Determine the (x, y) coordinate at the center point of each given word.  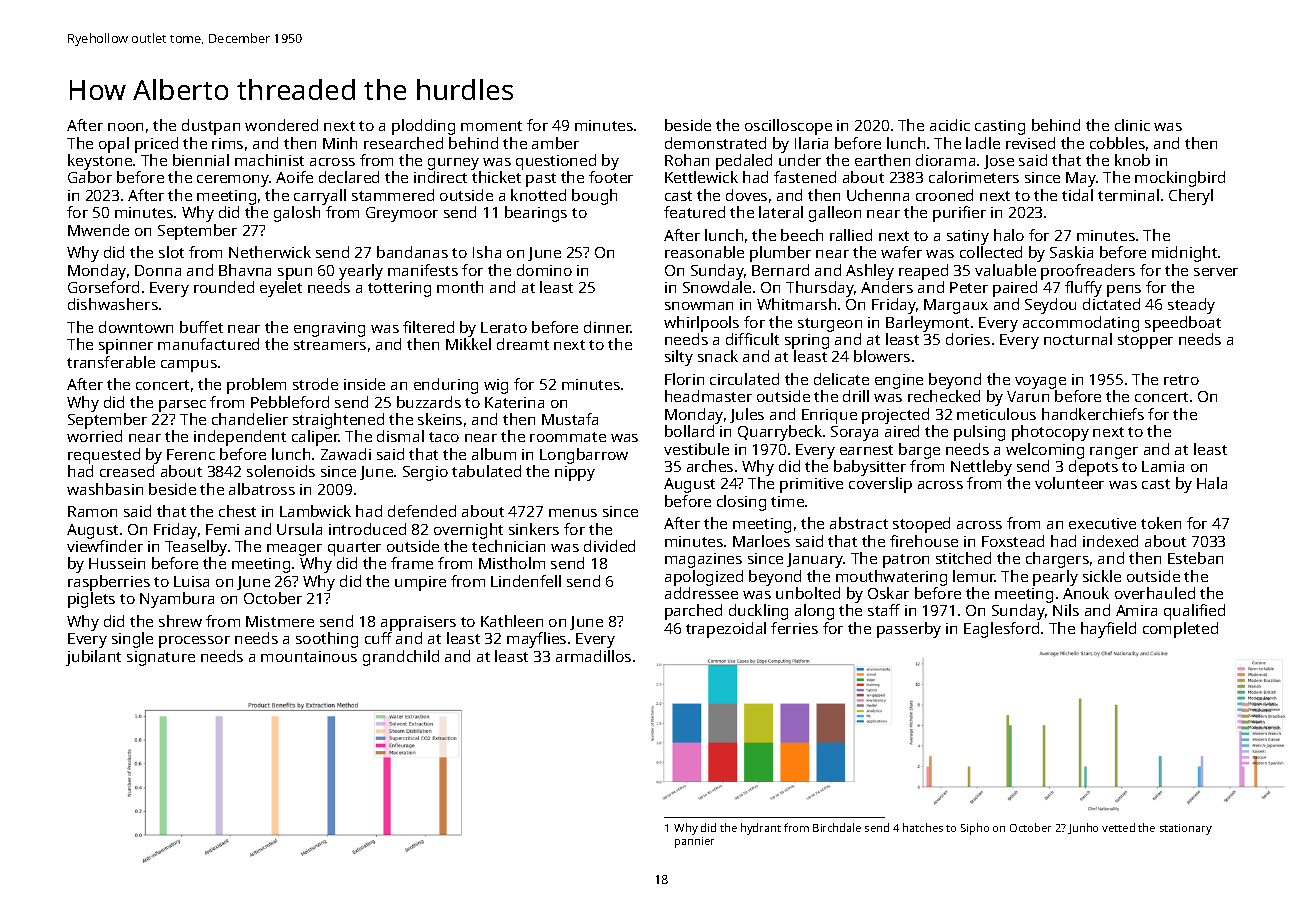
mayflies (536, 640)
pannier (694, 842)
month (460, 287)
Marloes (761, 541)
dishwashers (113, 304)
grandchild (401, 658)
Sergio (425, 473)
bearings (536, 214)
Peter (969, 287)
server (1216, 272)
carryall (320, 197)
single (132, 640)
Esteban (1195, 558)
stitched (963, 558)
